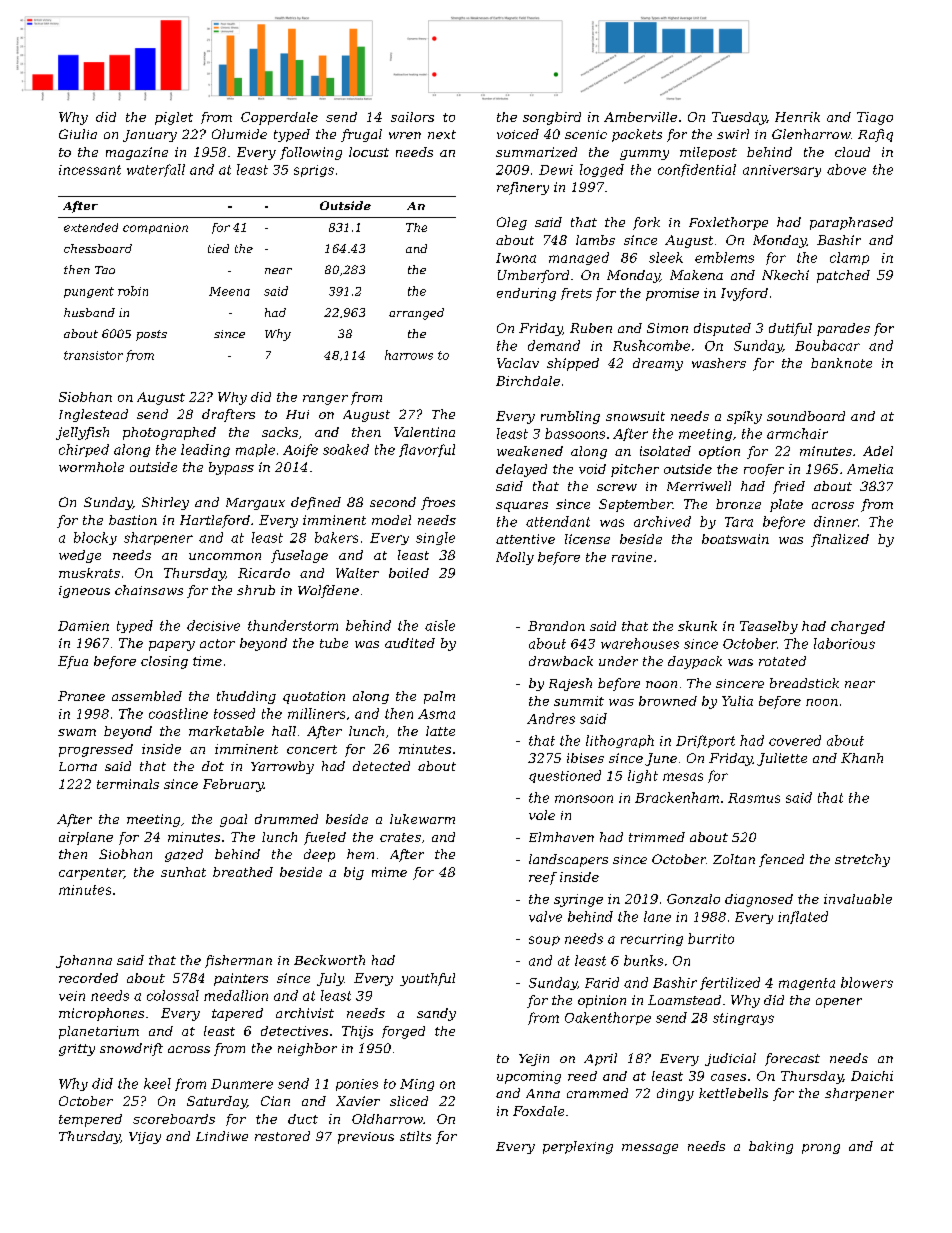 The height and width of the image is (1233, 952). What do you see at coordinates (297, 414) in the image?
I see `Hui` at bounding box center [297, 414].
